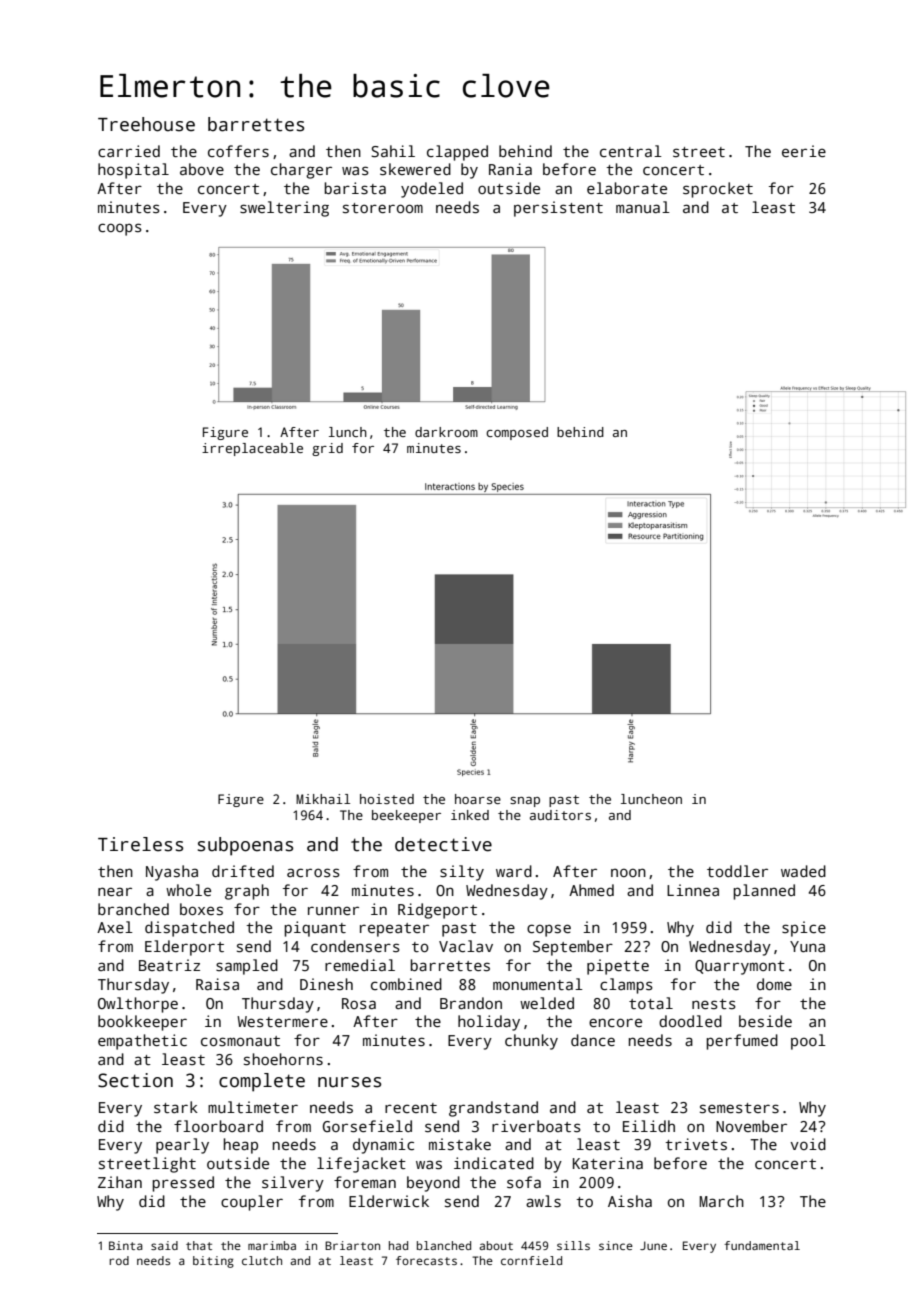 The height and width of the screenshot is (1308, 924). Describe the element at coordinates (643, 207) in the screenshot. I see `manual` at that location.
